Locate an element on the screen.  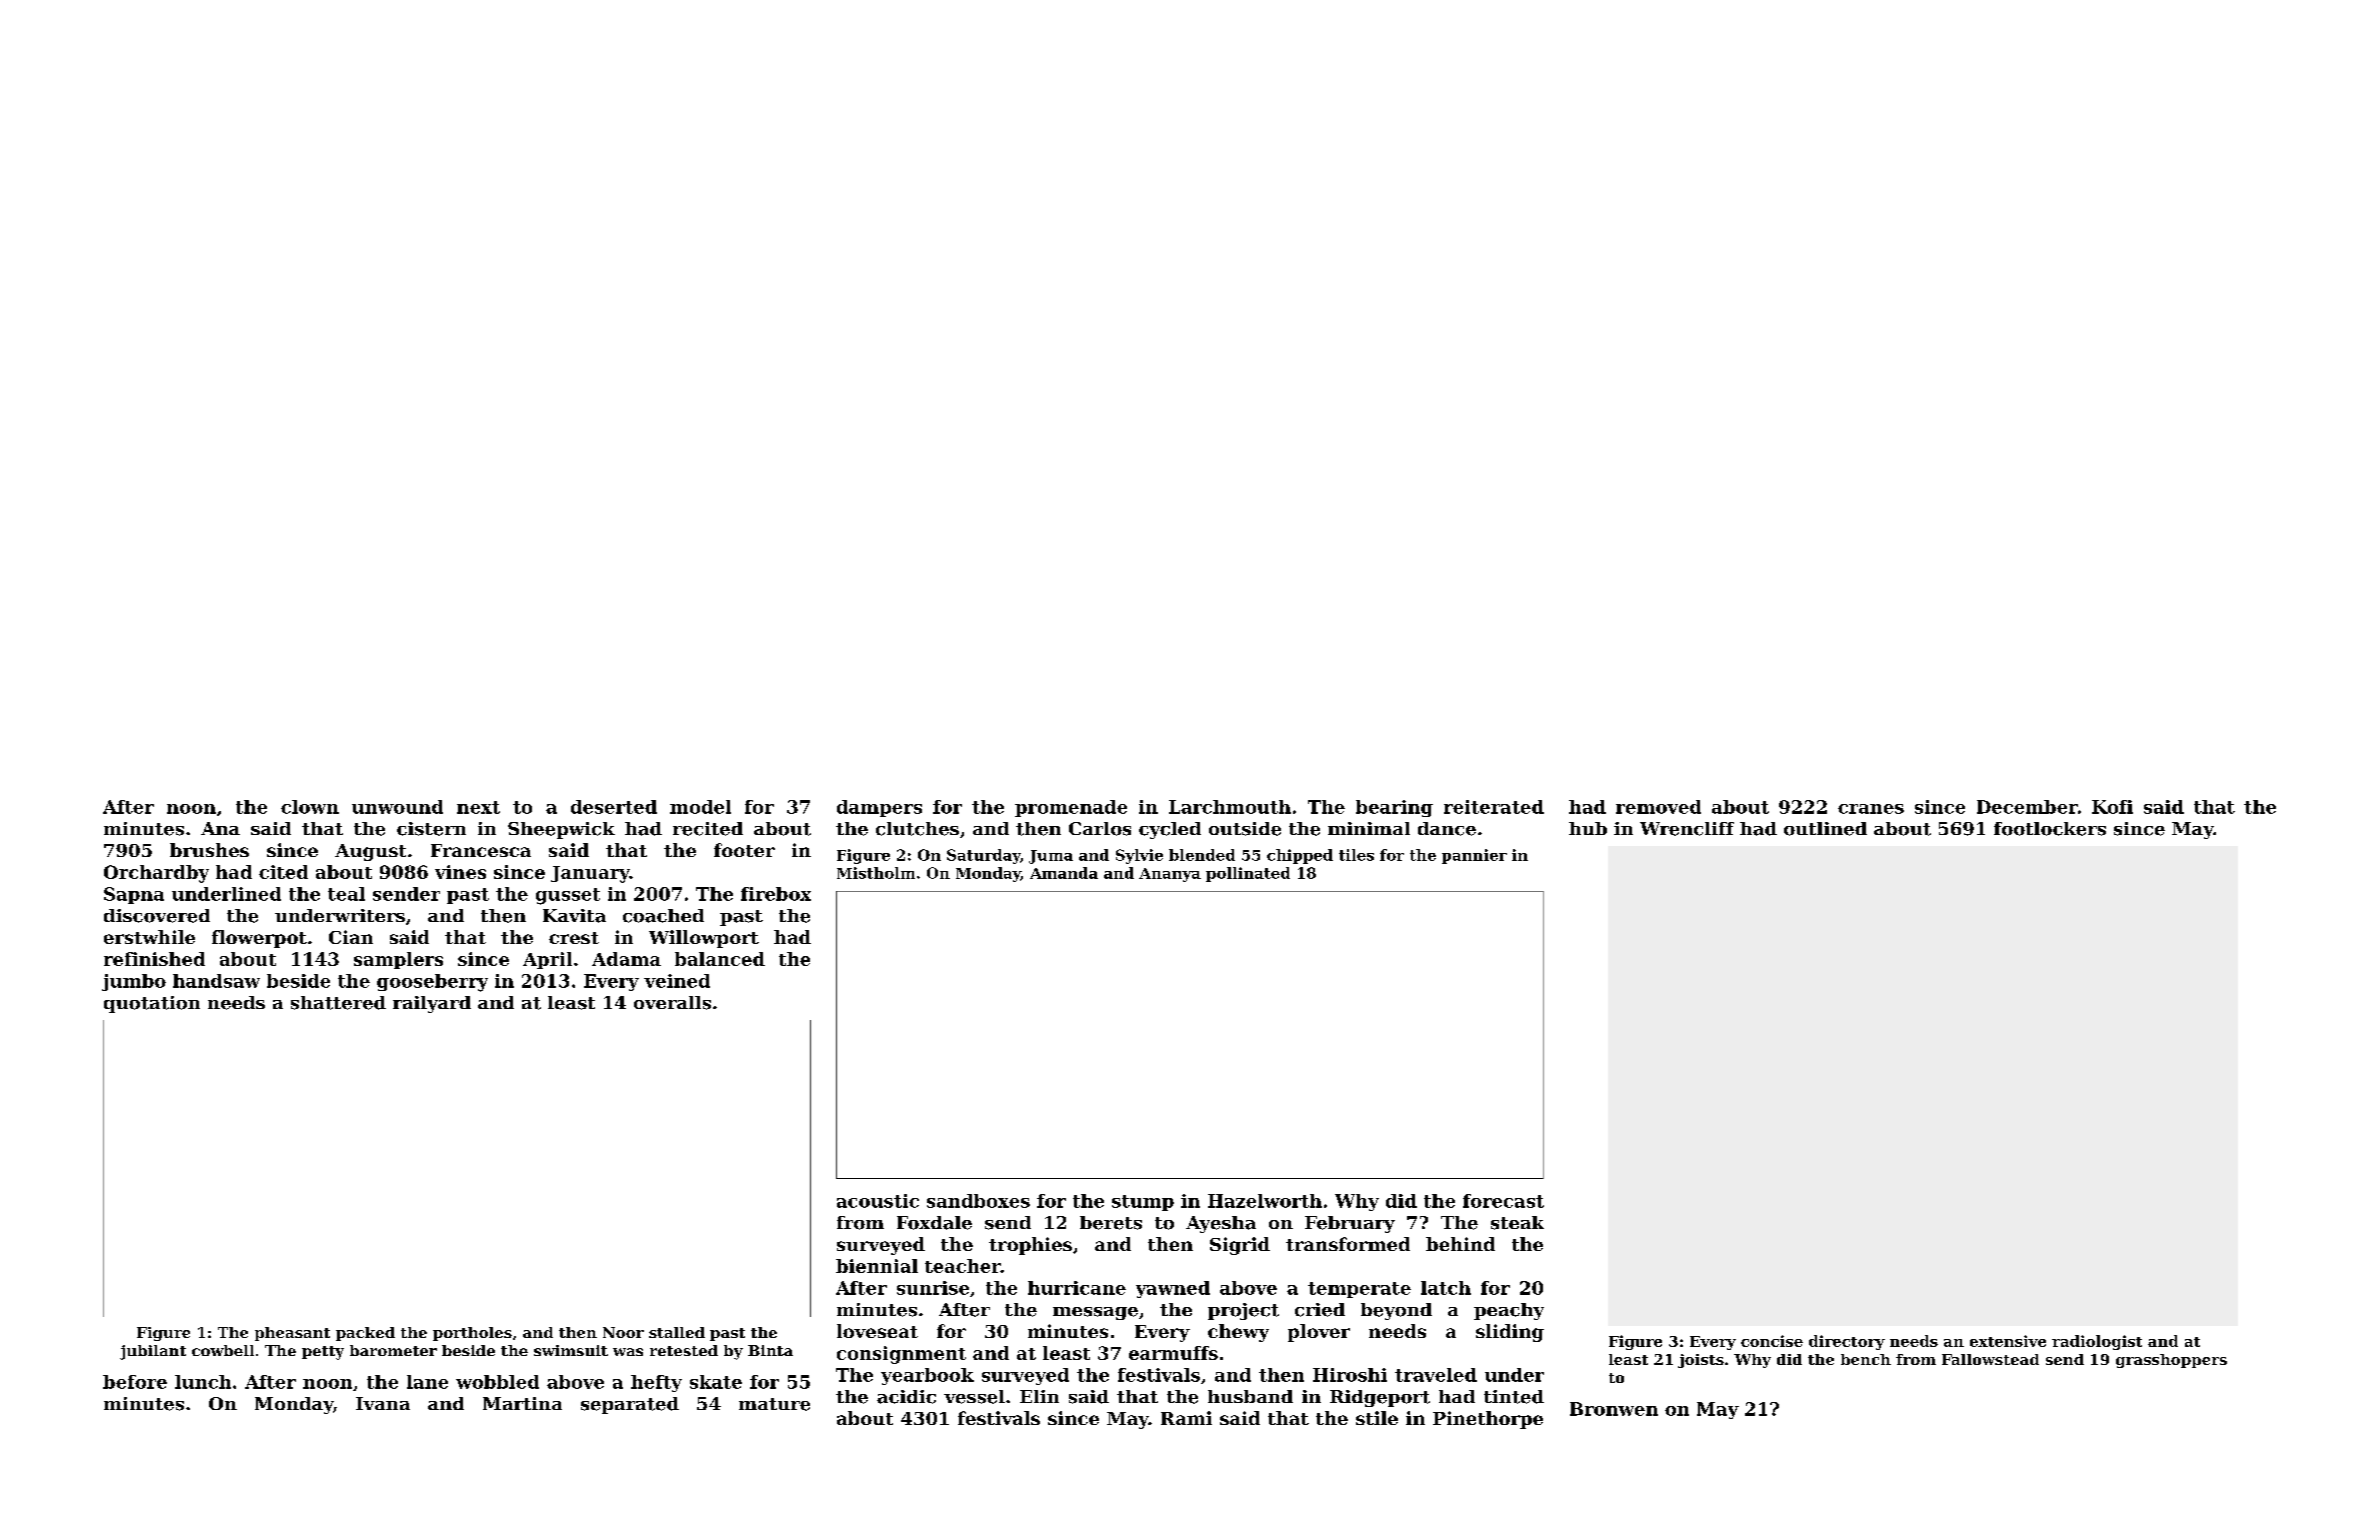
promenade is located at coordinates (1071, 808).
